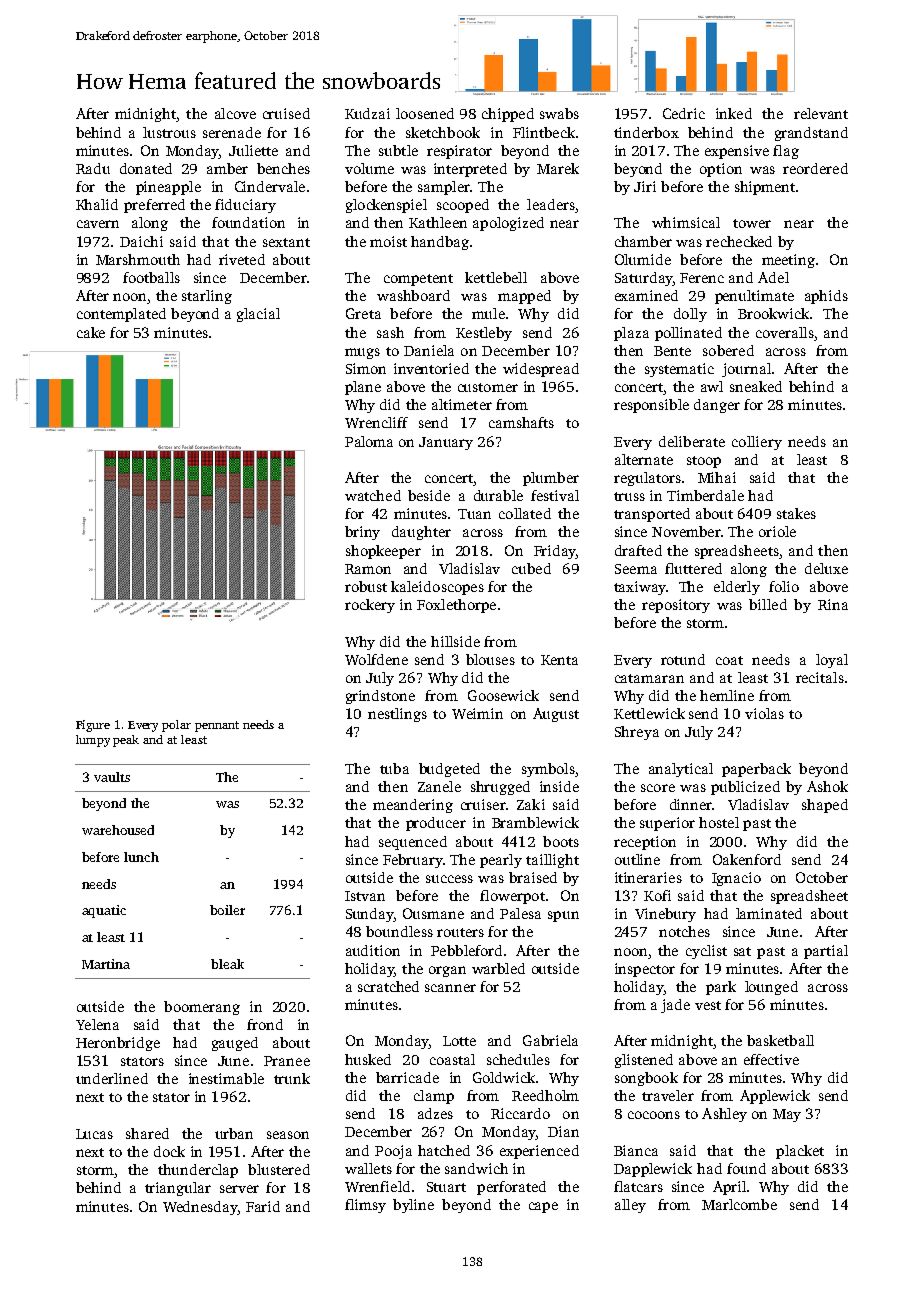 The image size is (924, 1308). What do you see at coordinates (551, 204) in the screenshot?
I see `leaders` at bounding box center [551, 204].
